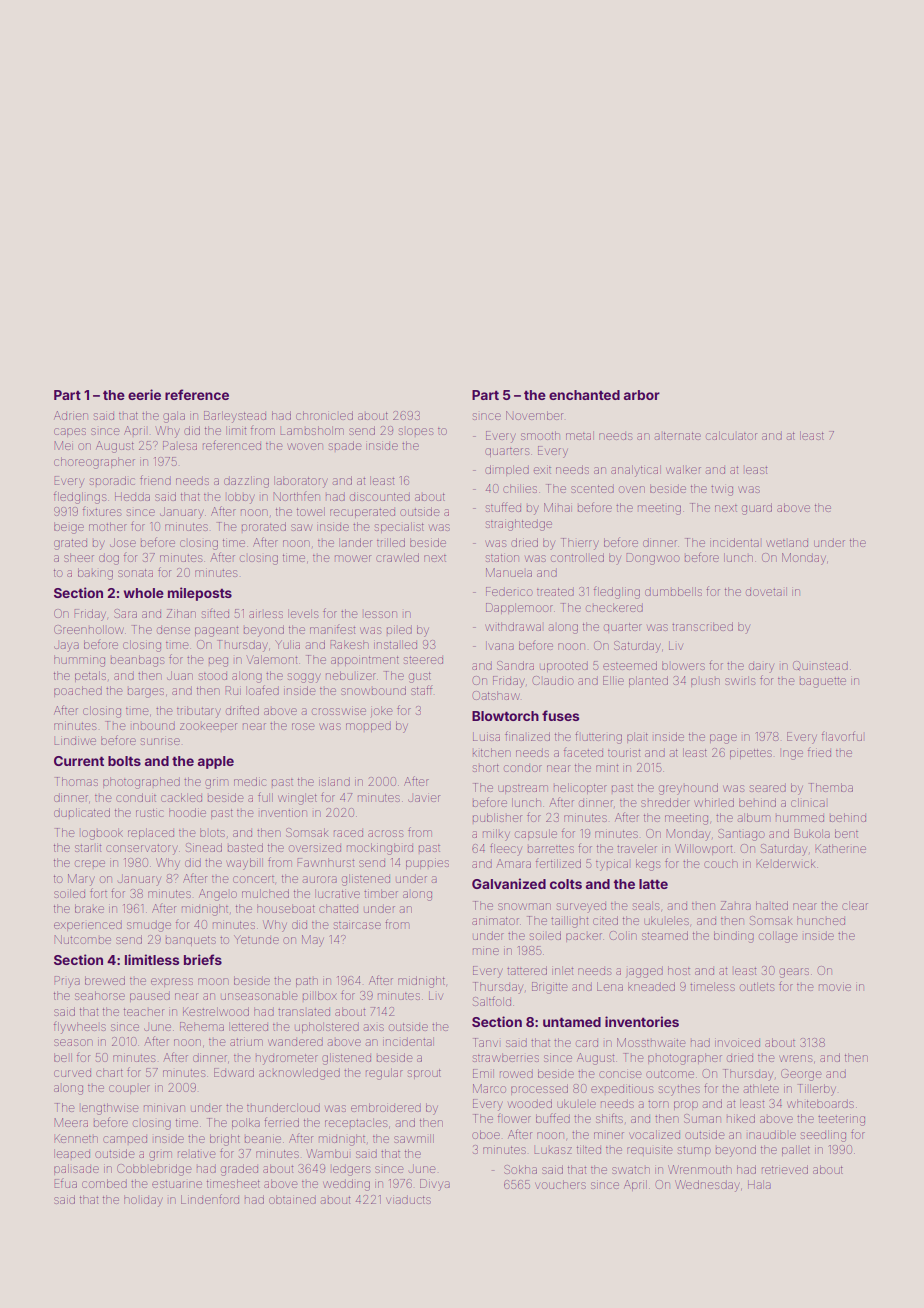 This page has width=924, height=1308. I want to click on metal, so click(580, 435).
